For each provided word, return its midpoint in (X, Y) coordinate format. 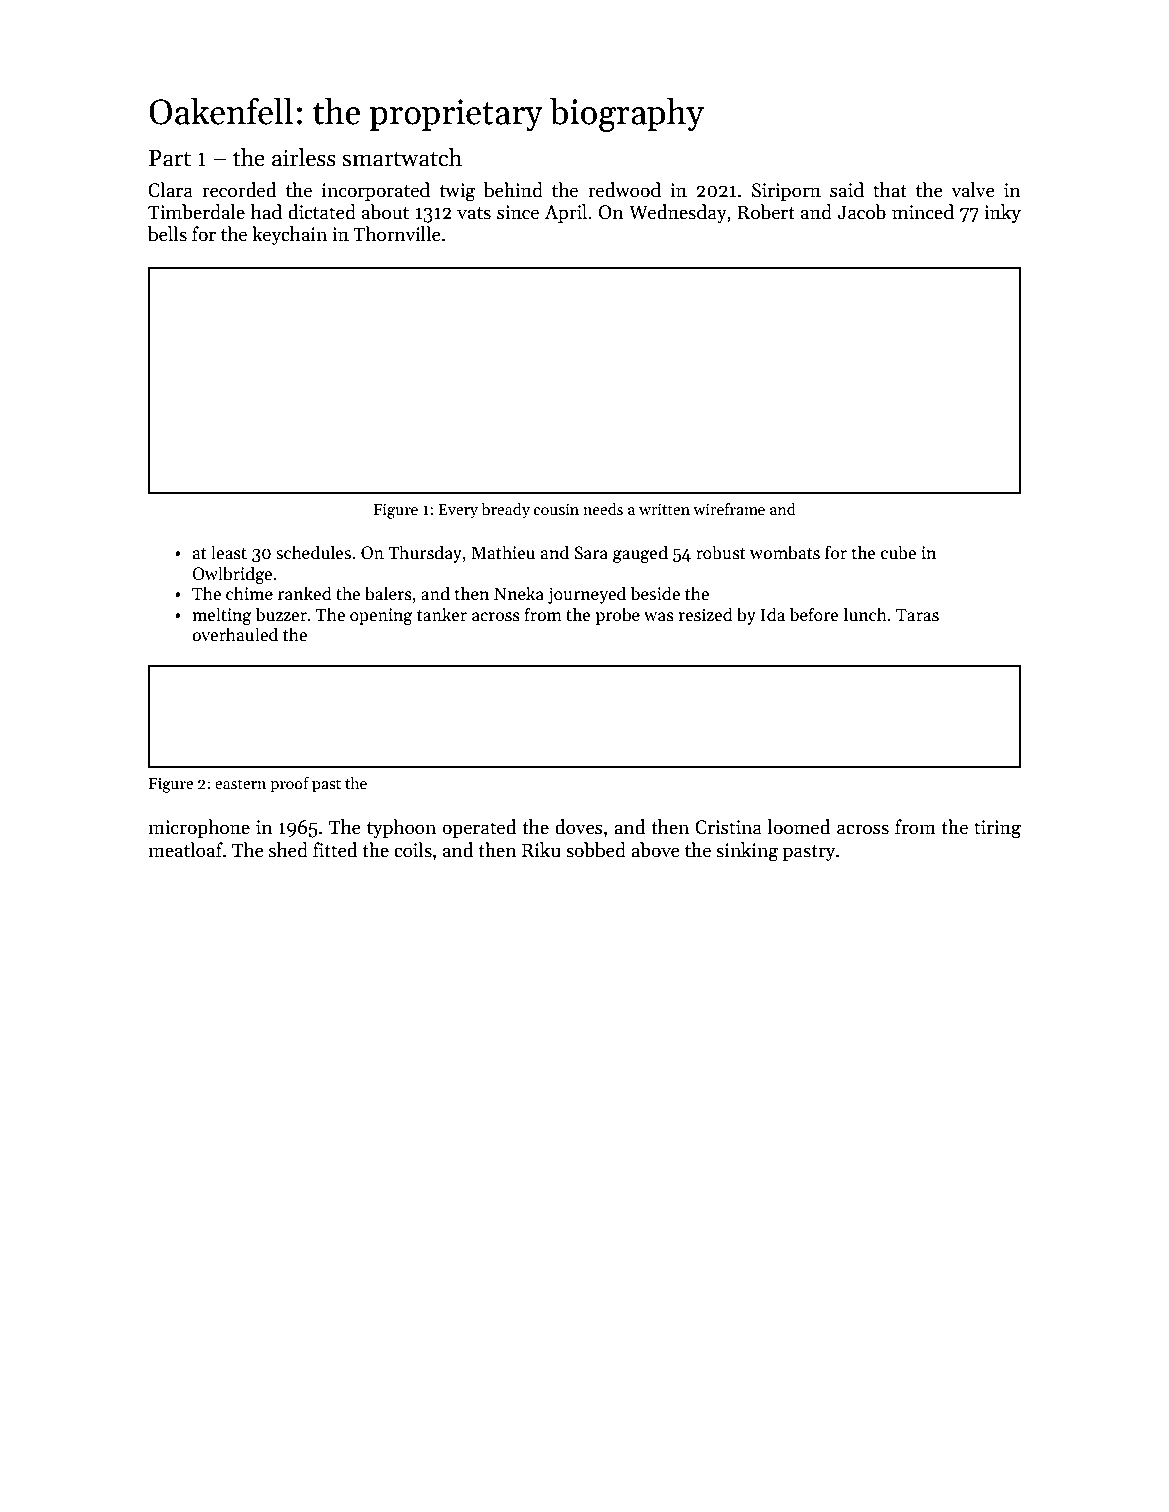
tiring (997, 829)
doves (579, 827)
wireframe (729, 509)
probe (617, 616)
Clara (170, 190)
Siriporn (786, 192)
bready (505, 511)
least (229, 552)
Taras (917, 615)
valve (973, 190)
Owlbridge (232, 575)
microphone (199, 828)
